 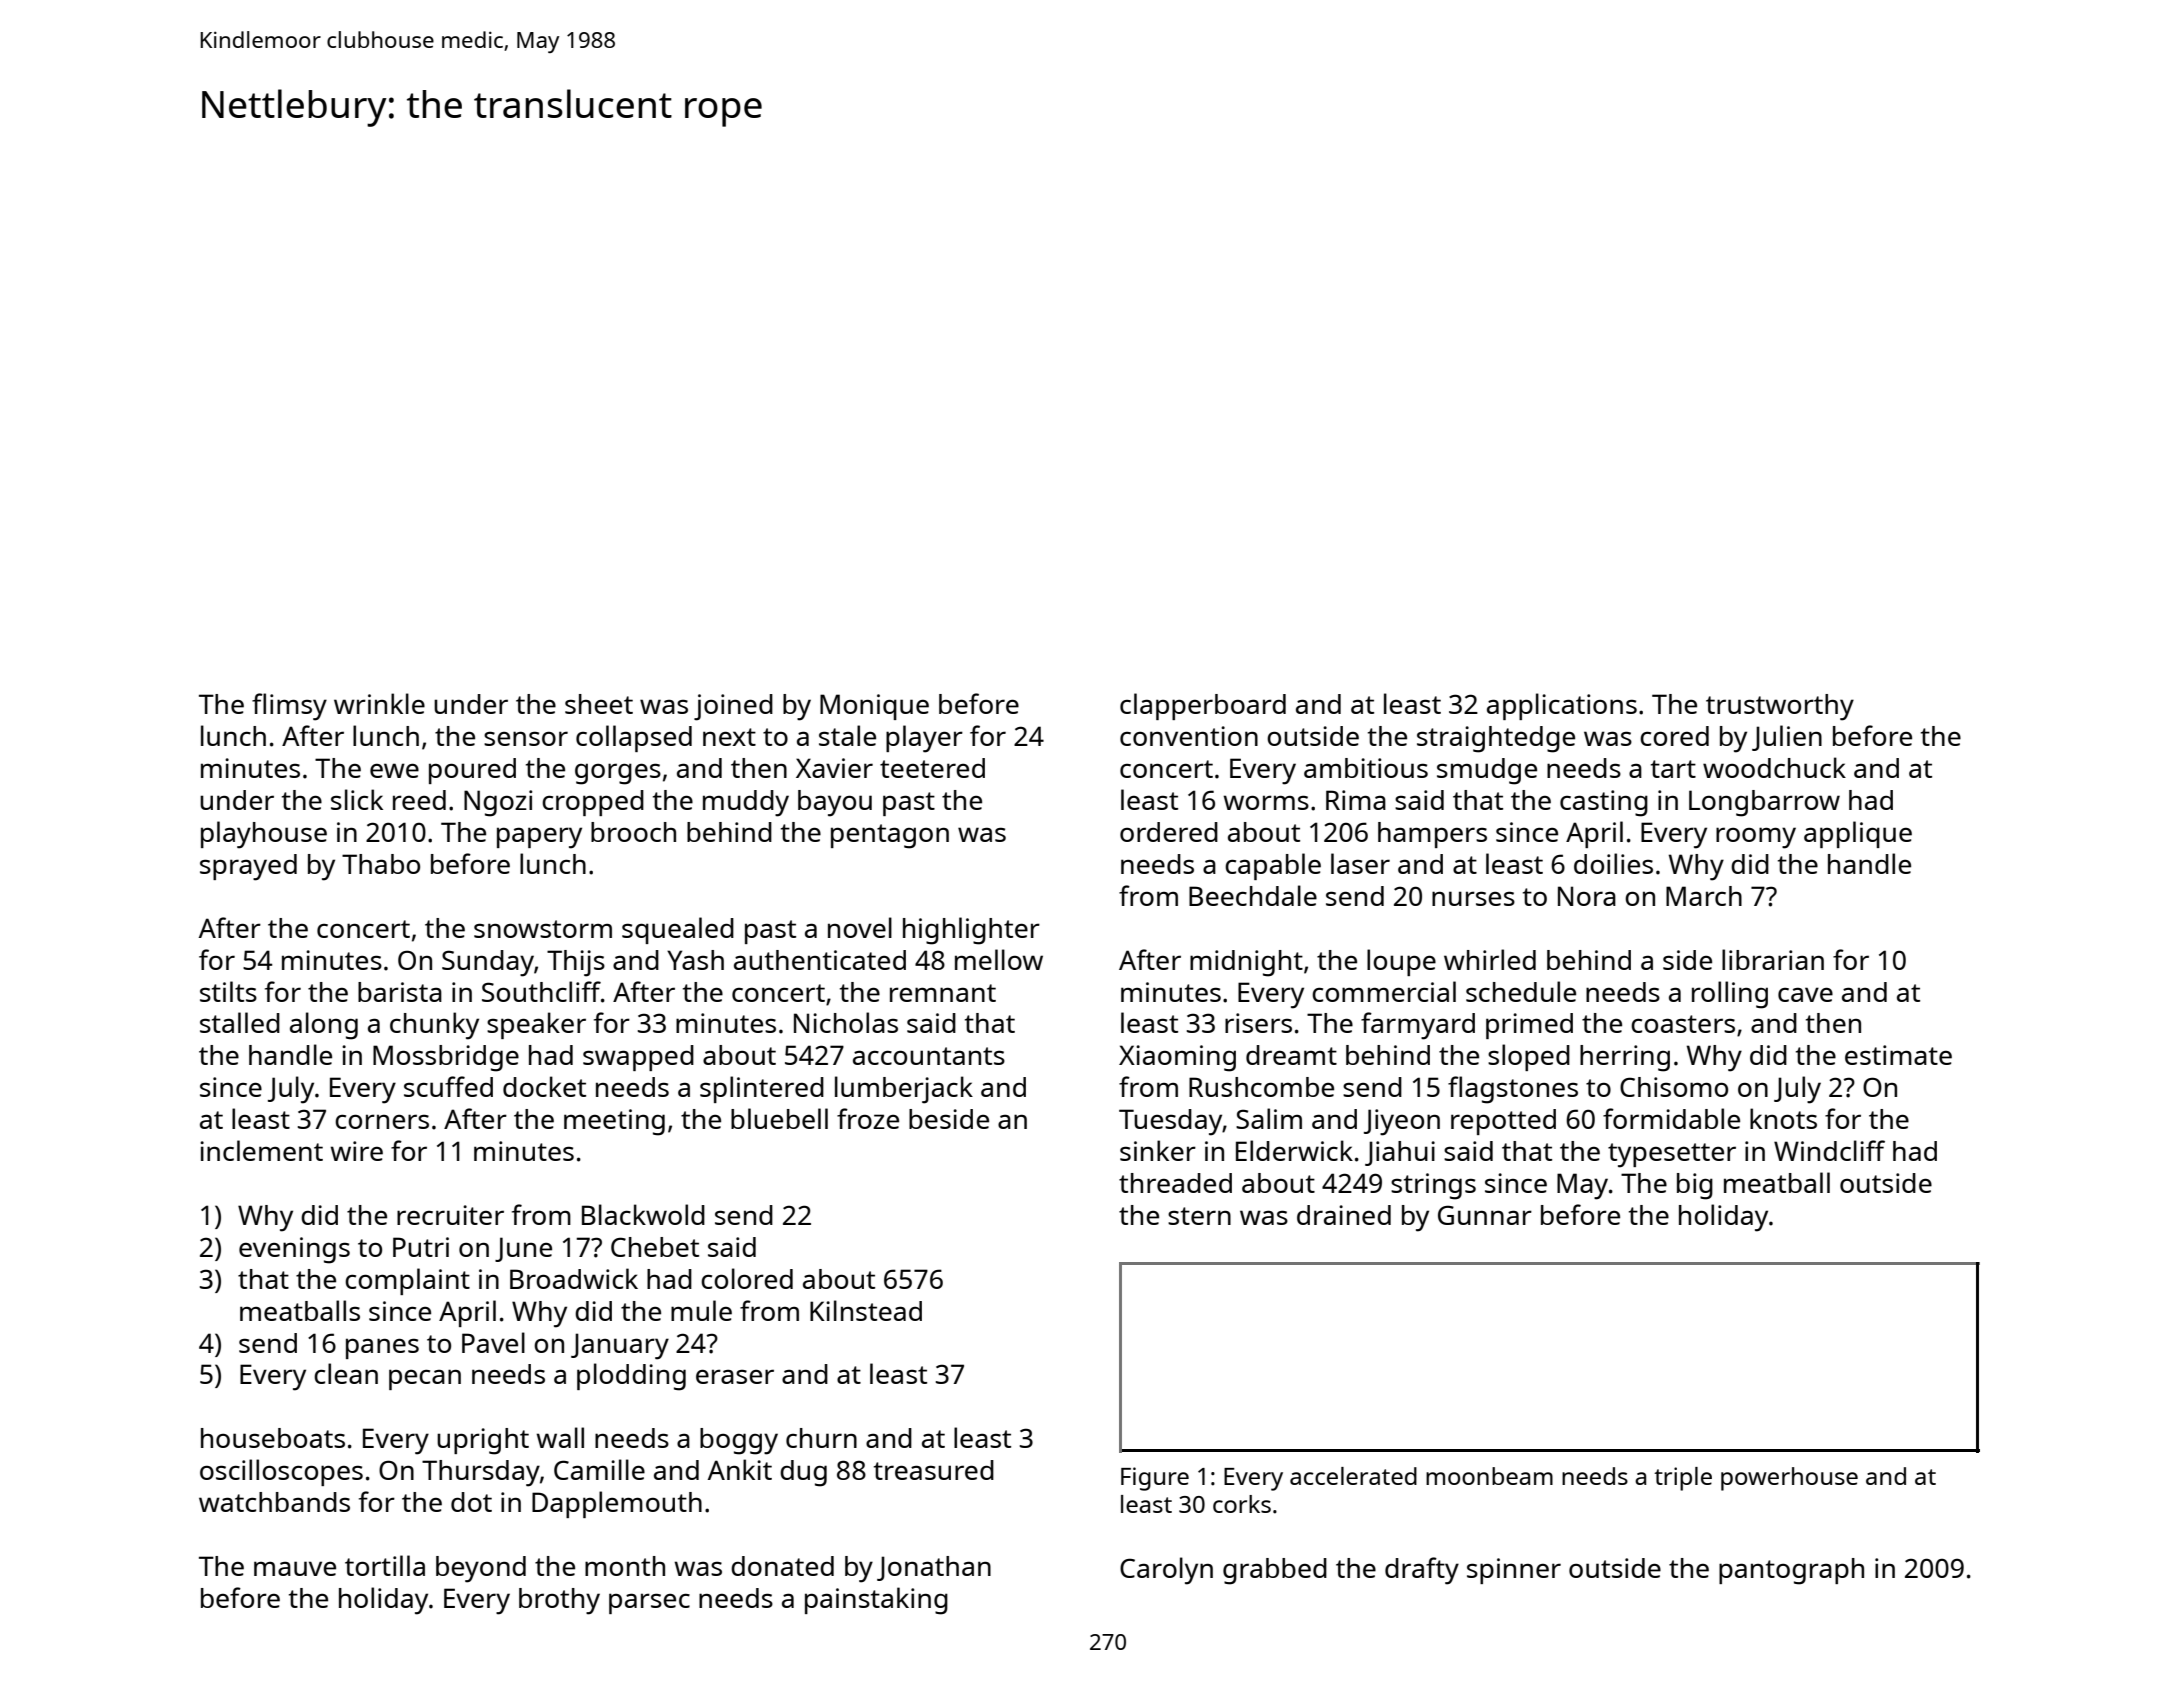 What do you see at coordinates (1199, 1216) in the screenshot?
I see `stern` at bounding box center [1199, 1216].
